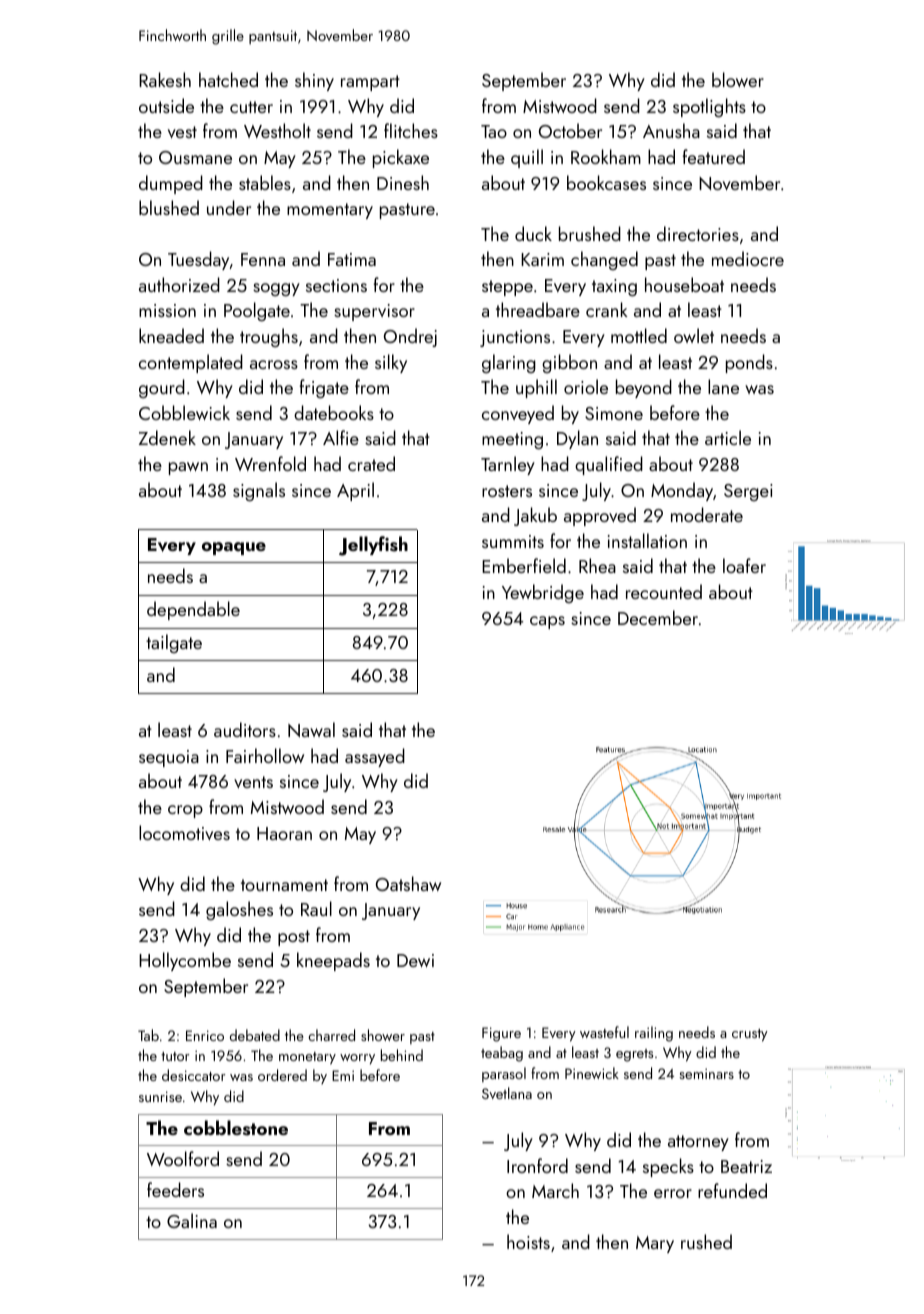 This document has height=1314, width=924. Describe the element at coordinates (655, 1244) in the document. I see `Mary` at that location.
